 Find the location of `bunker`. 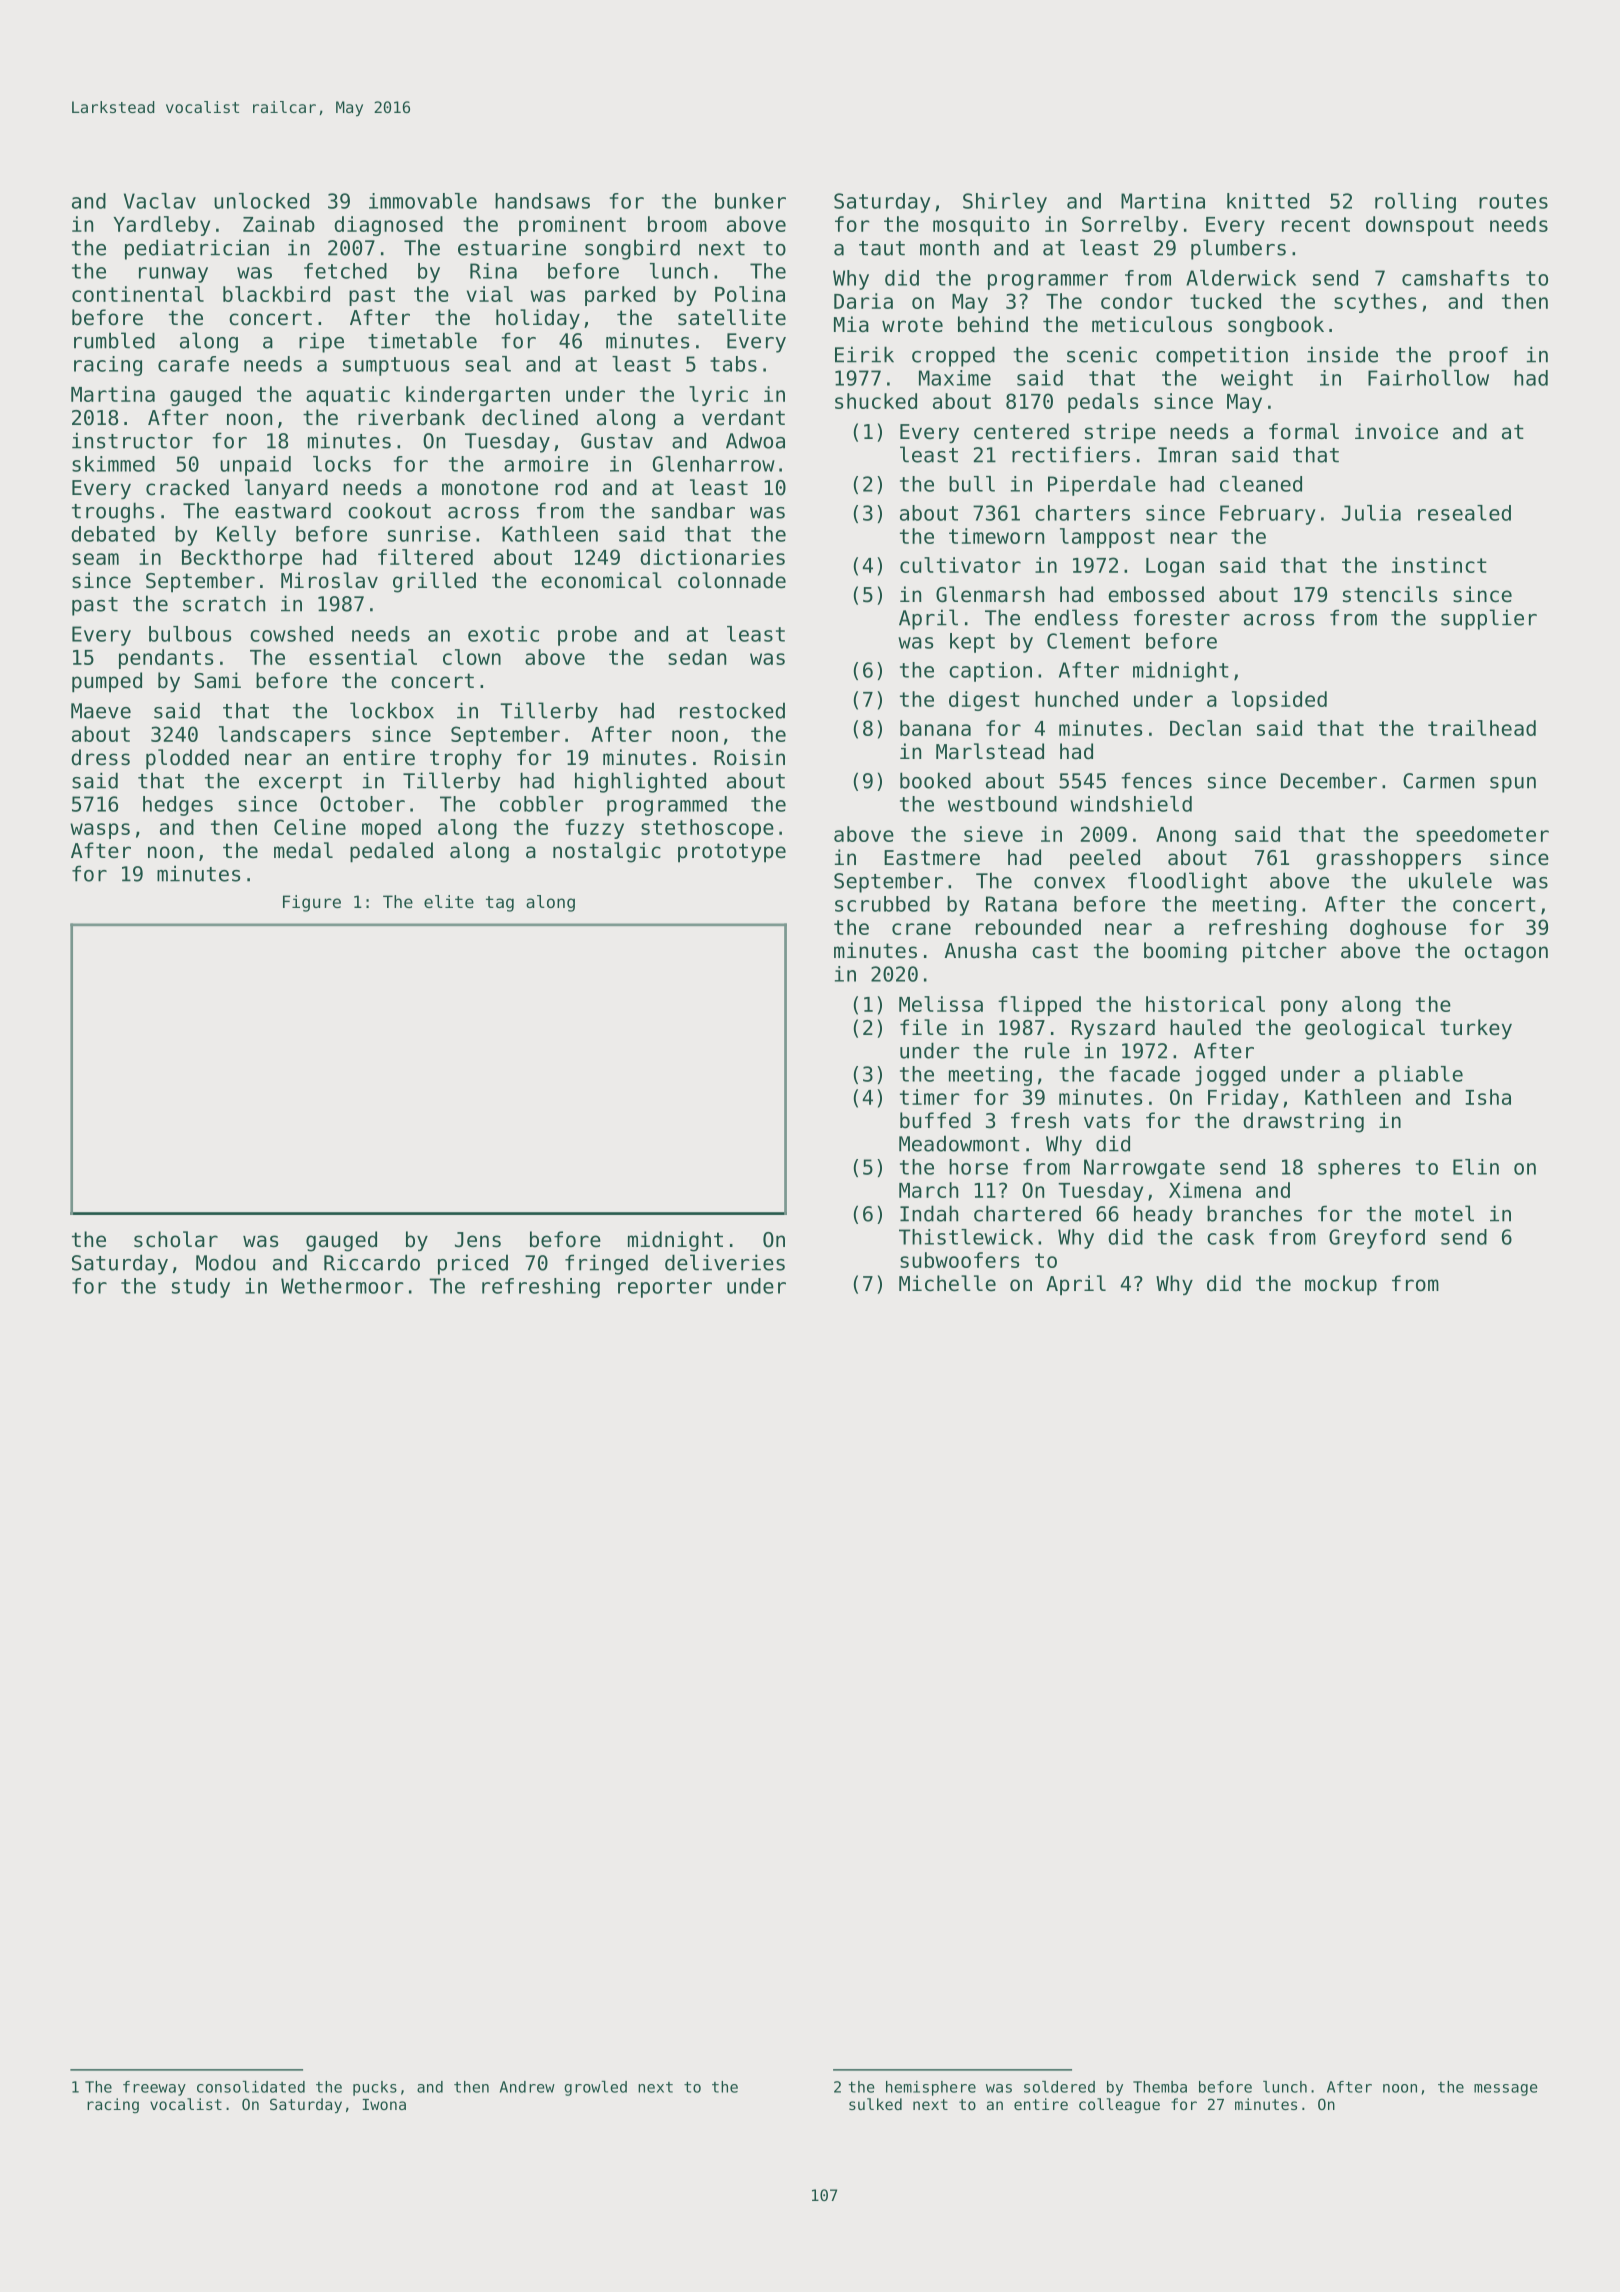

bunker is located at coordinates (750, 201).
